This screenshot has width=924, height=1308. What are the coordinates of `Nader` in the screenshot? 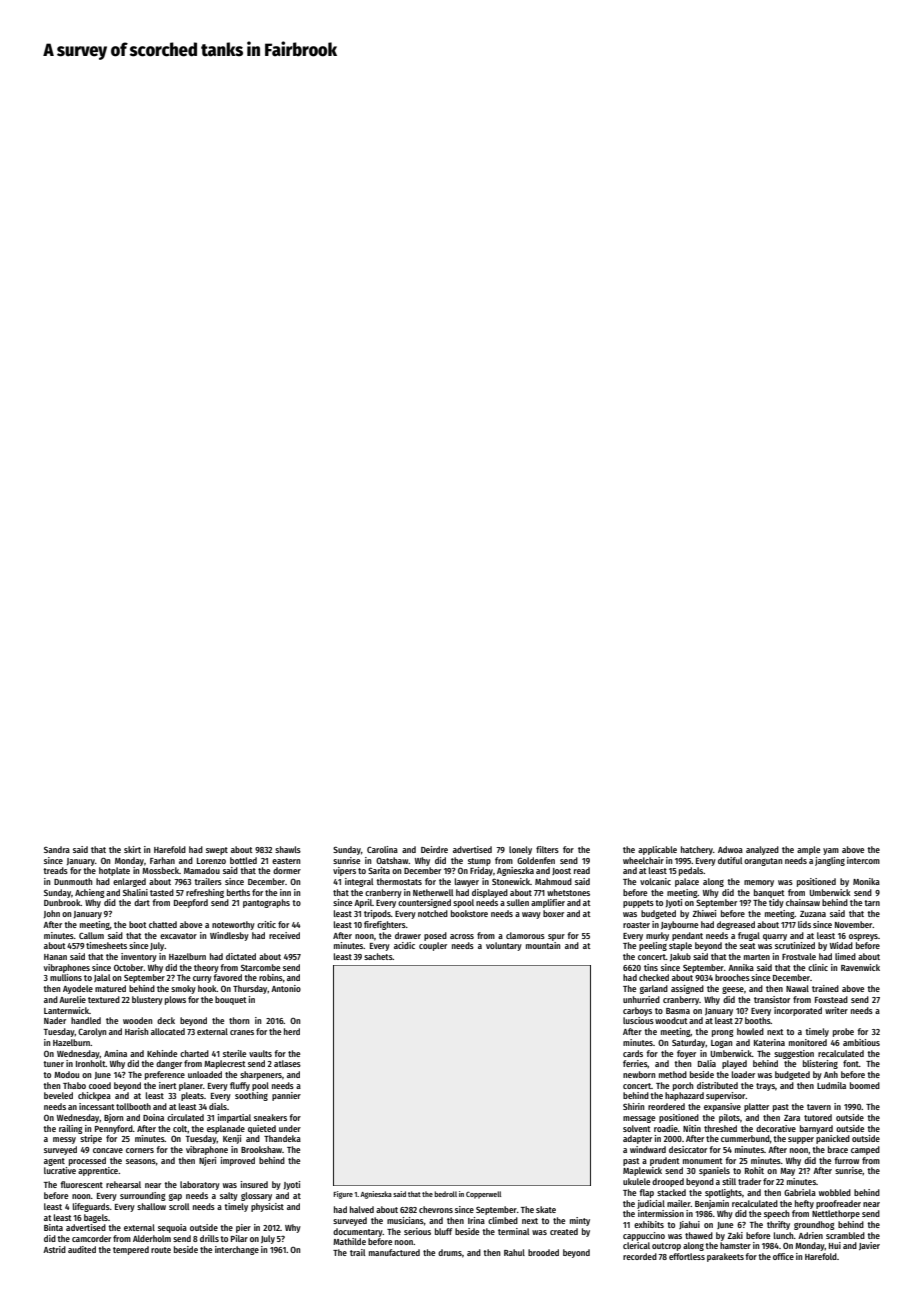 It's located at (55, 1020).
